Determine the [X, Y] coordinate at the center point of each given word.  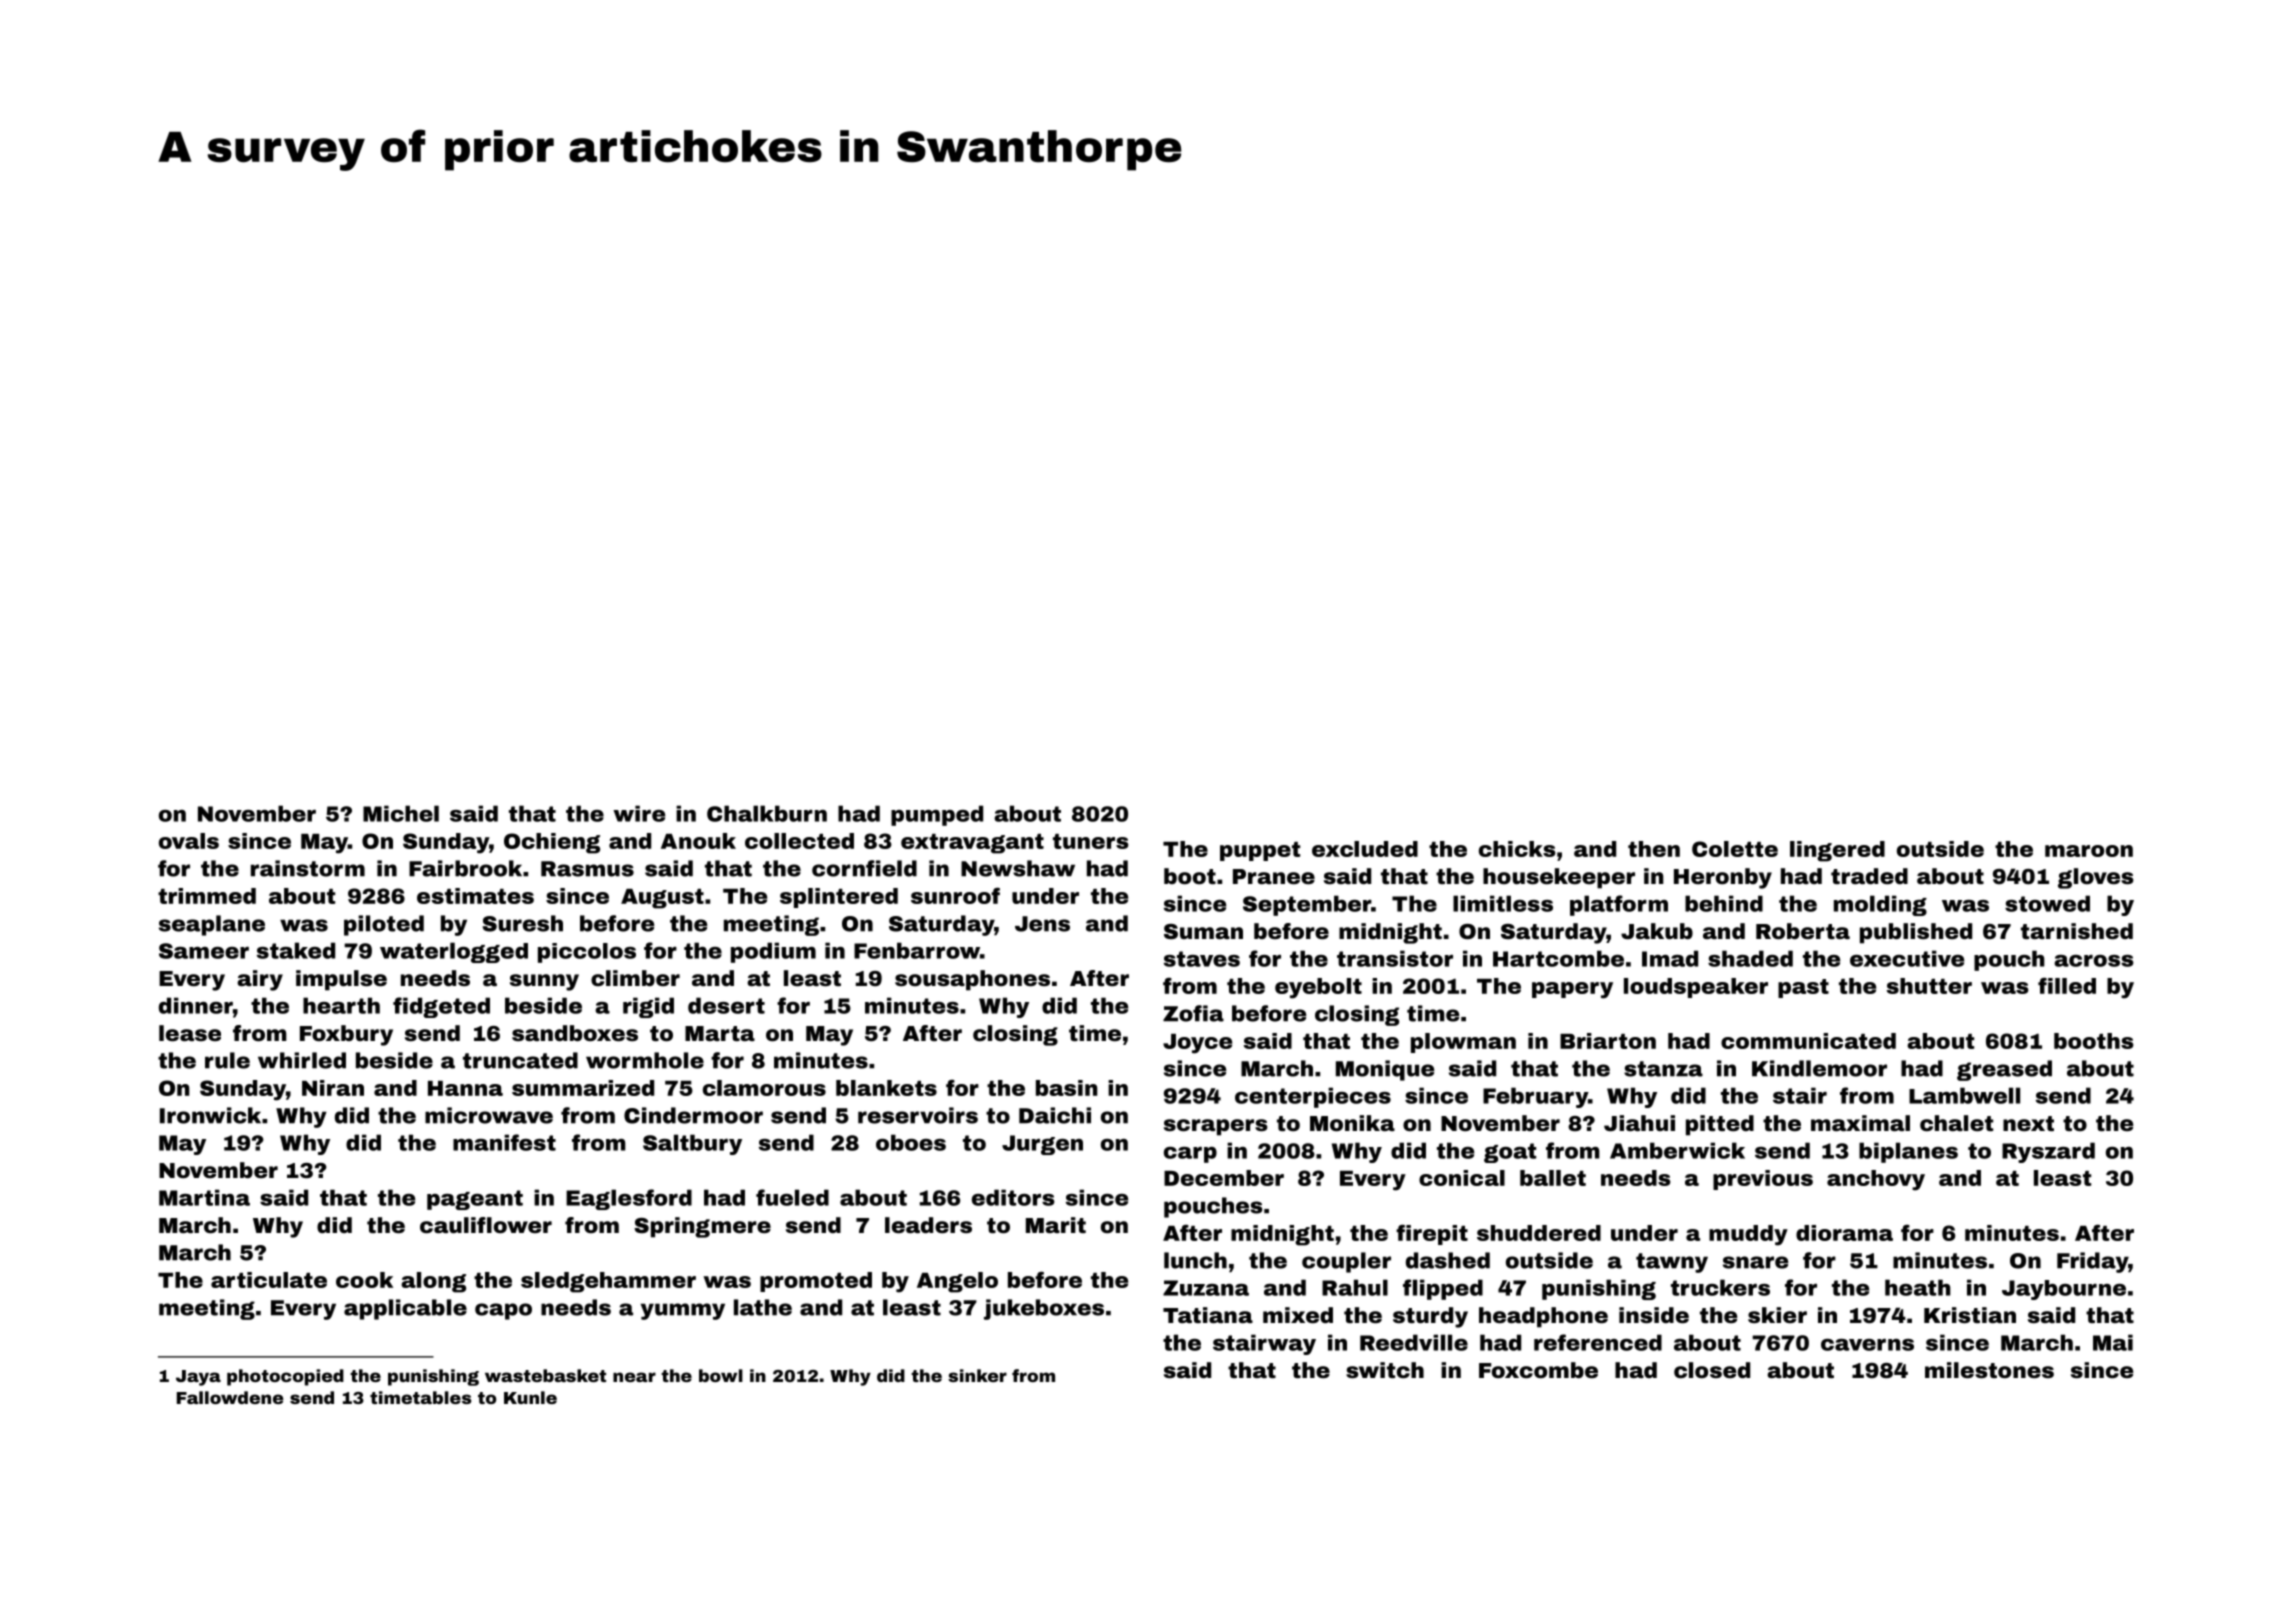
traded [1869, 876]
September [1307, 905]
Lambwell [1964, 1095]
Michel [401, 813]
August [662, 899]
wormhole [645, 1060]
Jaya [198, 1378]
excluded [1365, 849]
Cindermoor [693, 1115]
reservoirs [918, 1115]
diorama [1844, 1233]
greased [2004, 1070]
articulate [269, 1280]
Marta [720, 1033]
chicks [1517, 849]
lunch [1195, 1260]
